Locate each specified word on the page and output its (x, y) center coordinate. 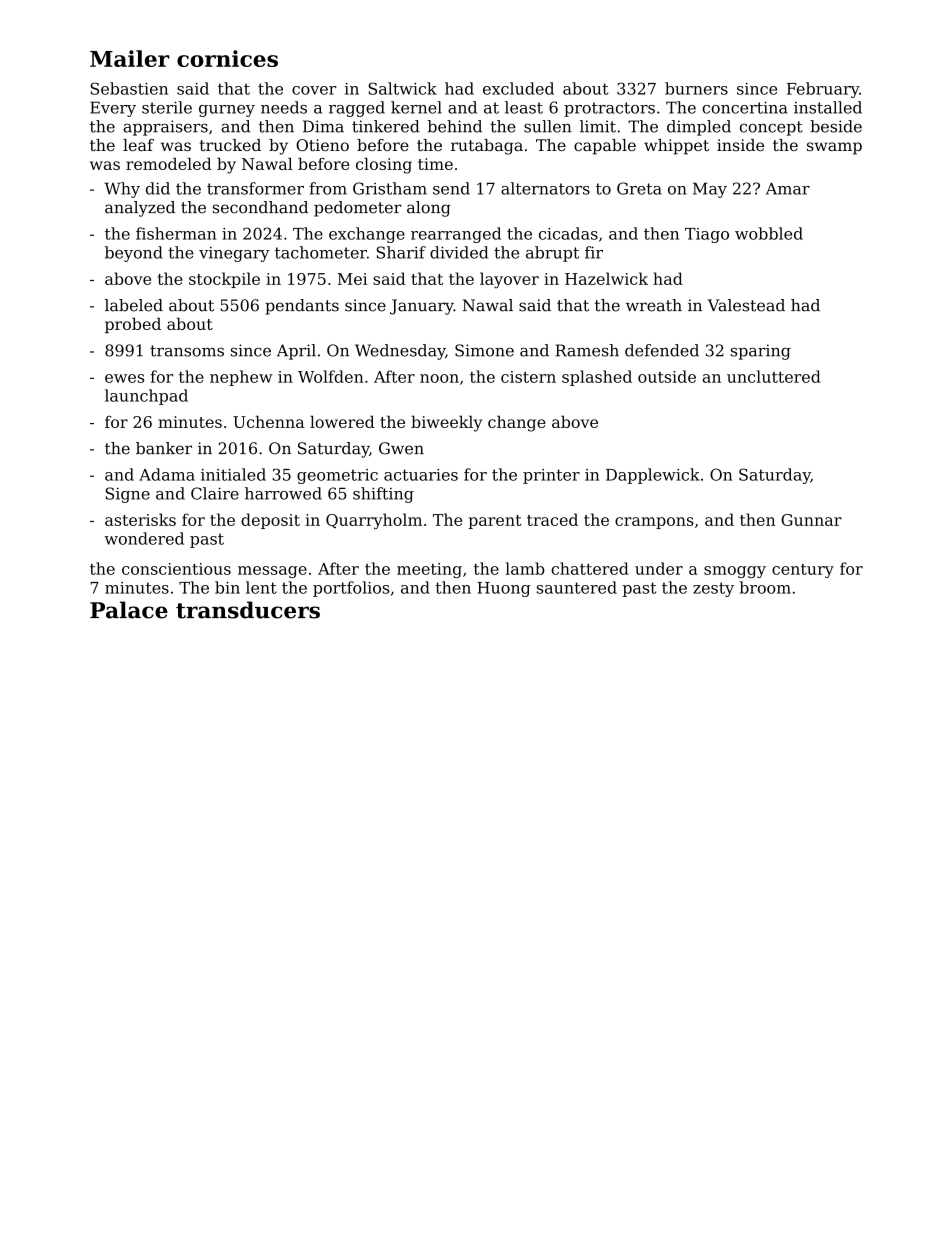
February (823, 90)
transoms (187, 351)
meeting (429, 570)
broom (765, 587)
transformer (255, 188)
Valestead (746, 305)
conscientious (176, 569)
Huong (504, 589)
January (422, 307)
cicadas (568, 233)
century (803, 571)
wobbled (769, 233)
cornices (227, 58)
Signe (127, 495)
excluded (518, 88)
